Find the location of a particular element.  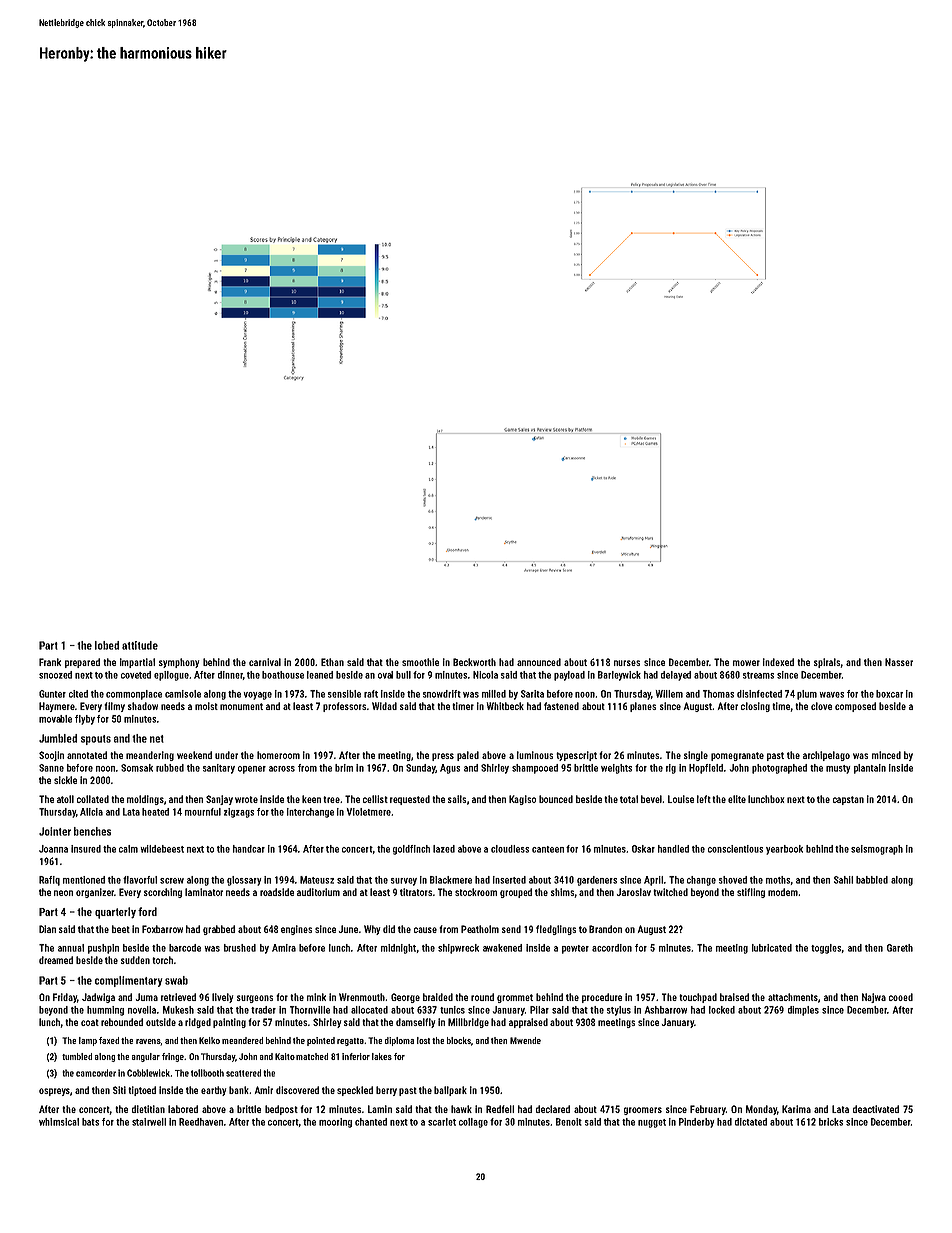

closing is located at coordinates (755, 707).
